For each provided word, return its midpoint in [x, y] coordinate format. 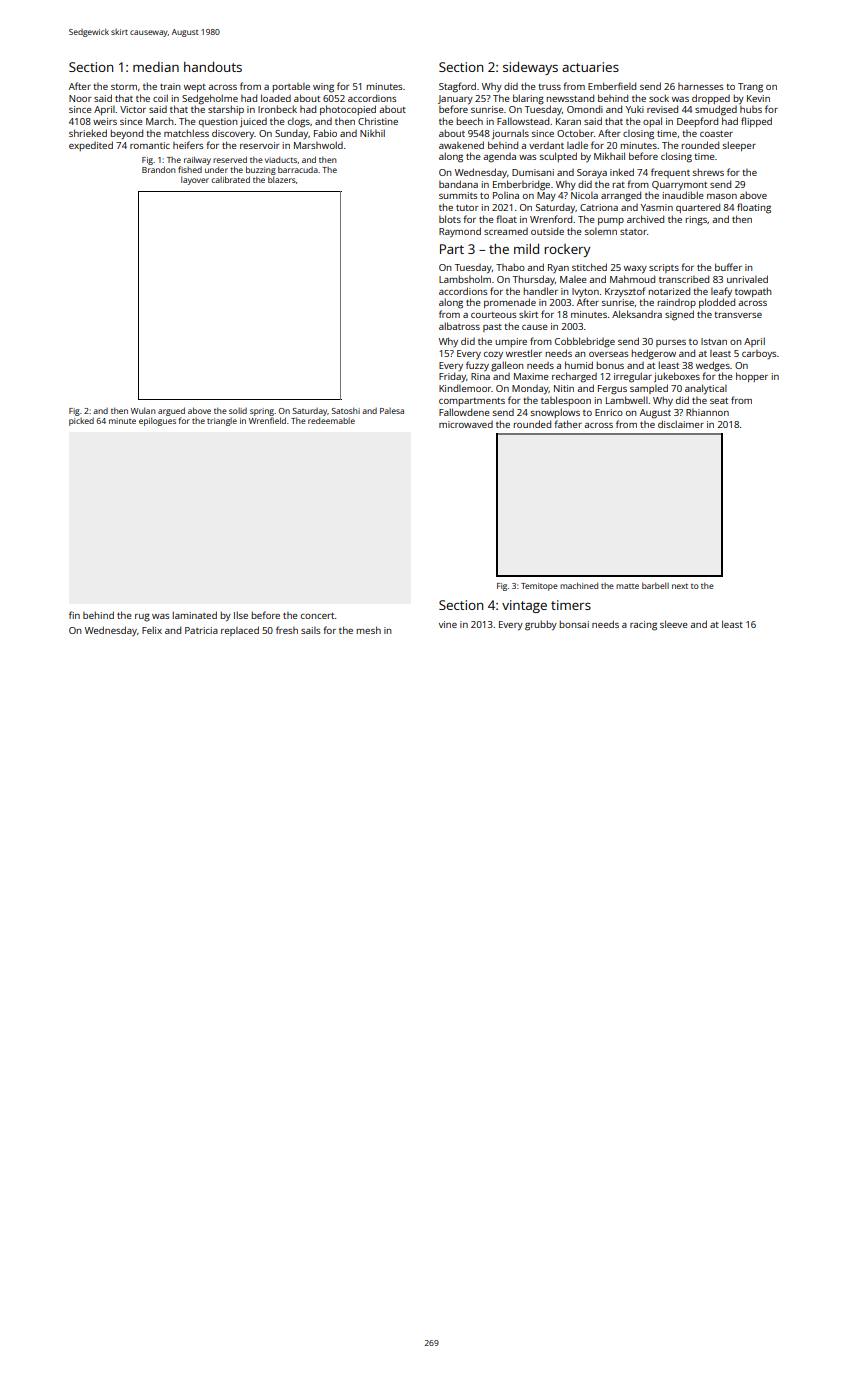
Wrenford [551, 219]
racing [643, 626]
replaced [240, 631]
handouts [213, 67]
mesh [368, 630]
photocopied [348, 110]
